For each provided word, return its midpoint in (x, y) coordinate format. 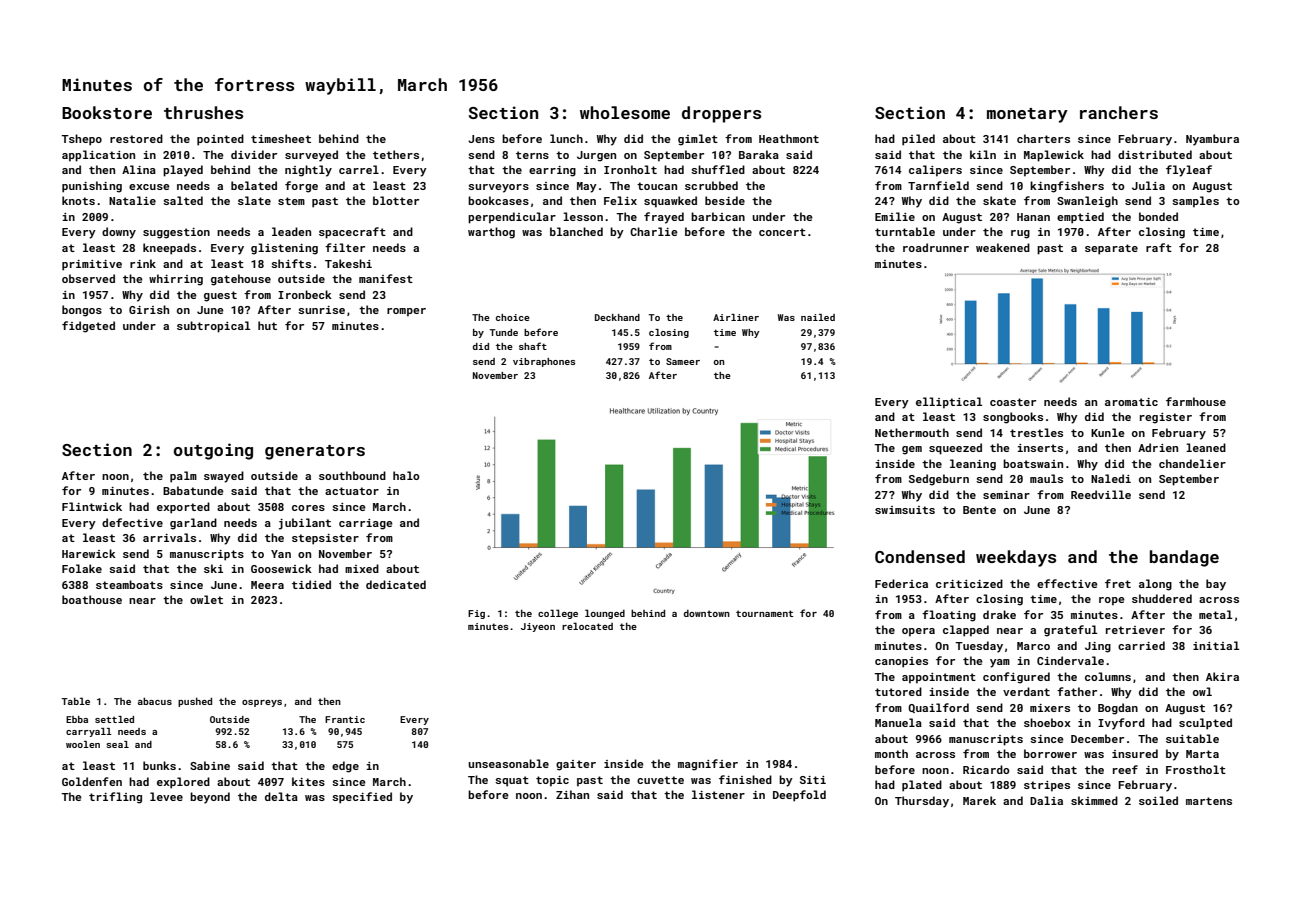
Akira (1222, 676)
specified (362, 798)
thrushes (203, 112)
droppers (721, 114)
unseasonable (508, 763)
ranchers (1119, 112)
